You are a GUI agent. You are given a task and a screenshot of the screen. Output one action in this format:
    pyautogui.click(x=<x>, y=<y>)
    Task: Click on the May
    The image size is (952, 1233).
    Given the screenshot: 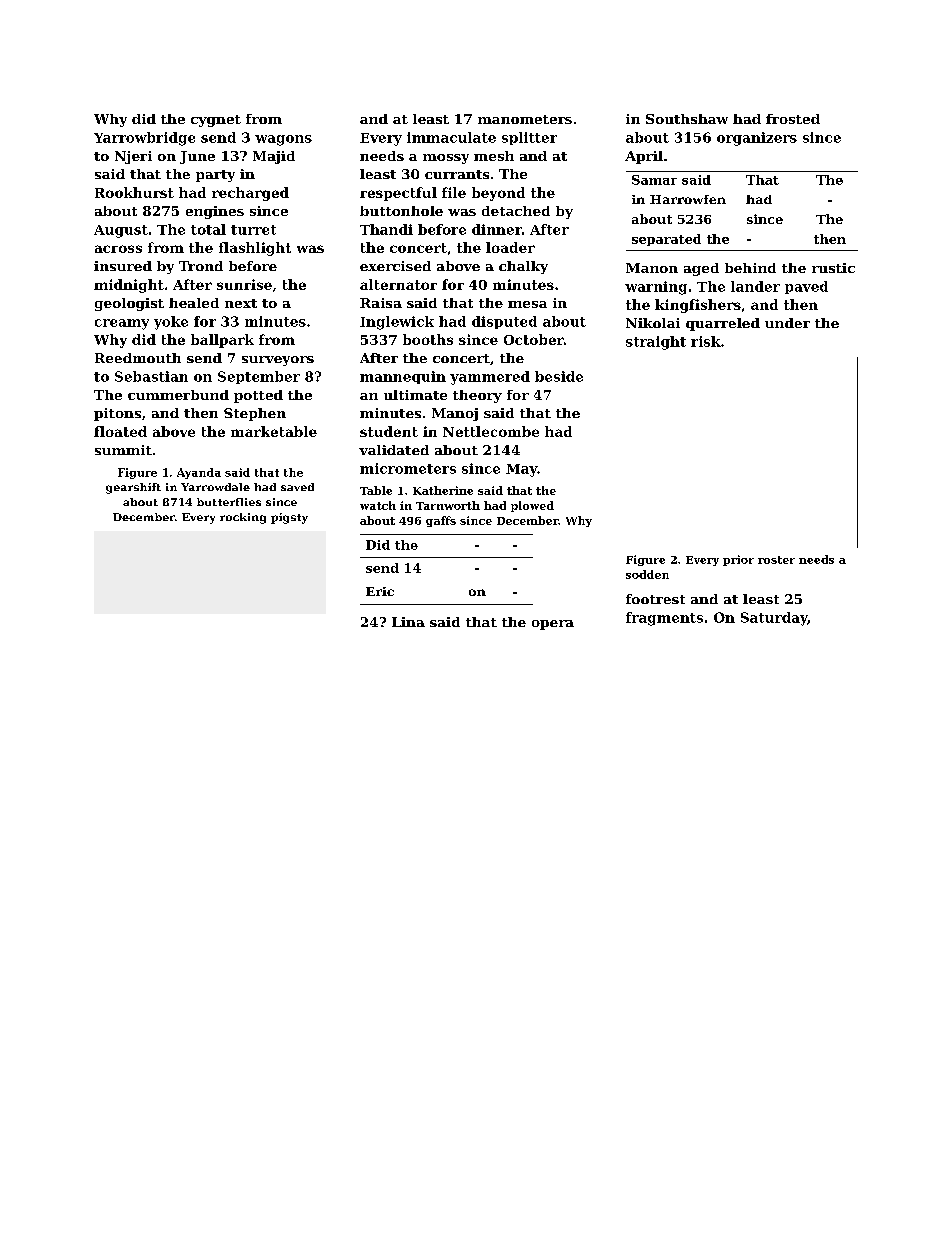 What is the action you would take?
    pyautogui.click(x=521, y=470)
